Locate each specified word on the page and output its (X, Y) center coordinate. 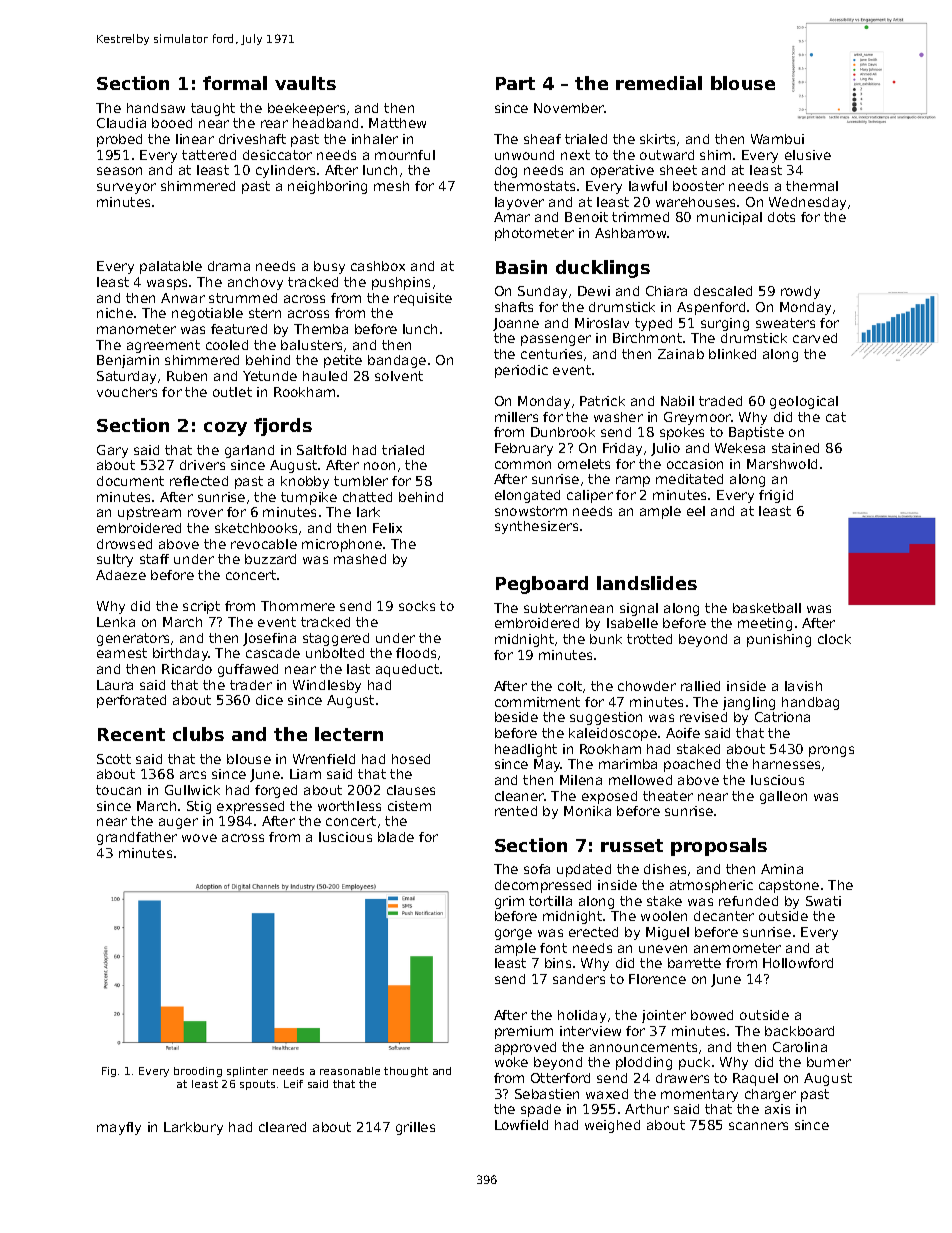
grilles (415, 1128)
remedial (659, 83)
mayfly (119, 1128)
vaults (305, 83)
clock (834, 639)
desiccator (277, 155)
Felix (387, 528)
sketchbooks (256, 528)
